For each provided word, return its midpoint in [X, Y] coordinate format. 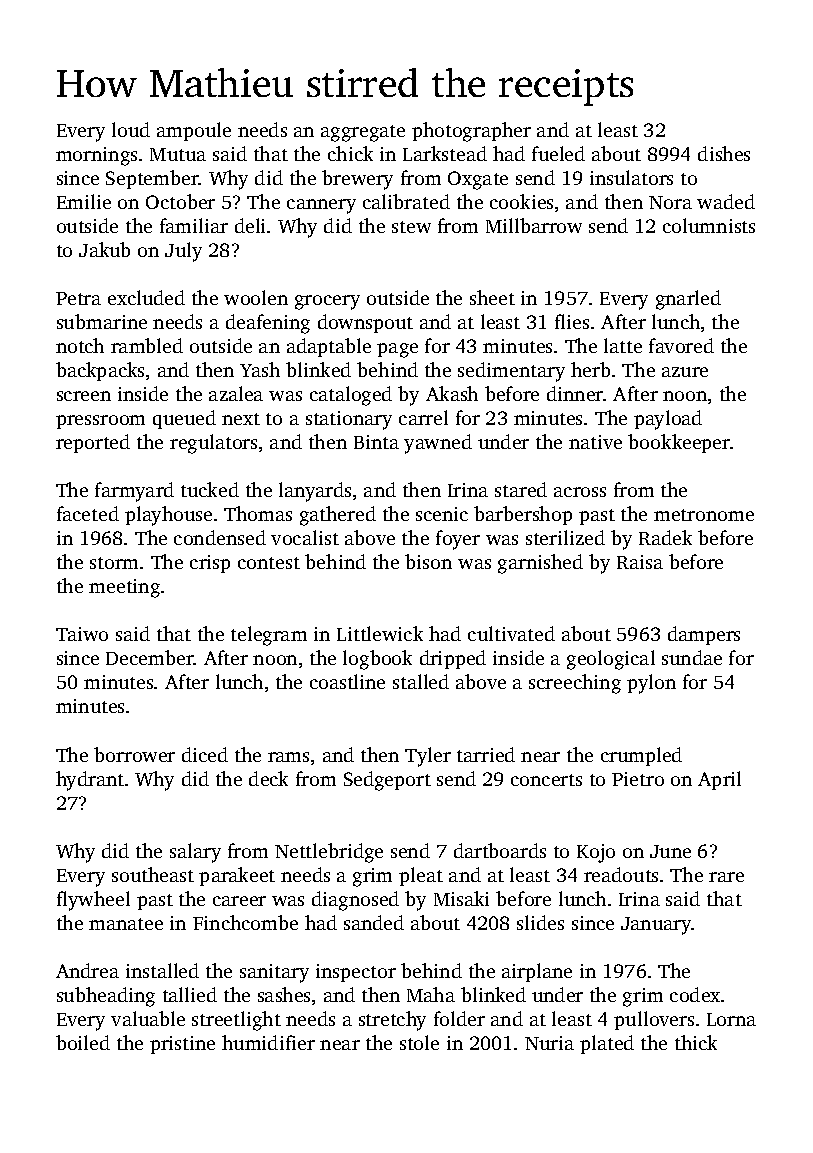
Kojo [596, 853]
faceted [88, 513]
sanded [374, 922]
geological [611, 660]
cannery [321, 206]
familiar [194, 225]
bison [428, 561]
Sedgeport [387, 781]
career [239, 901]
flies [572, 321]
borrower [134, 754]
